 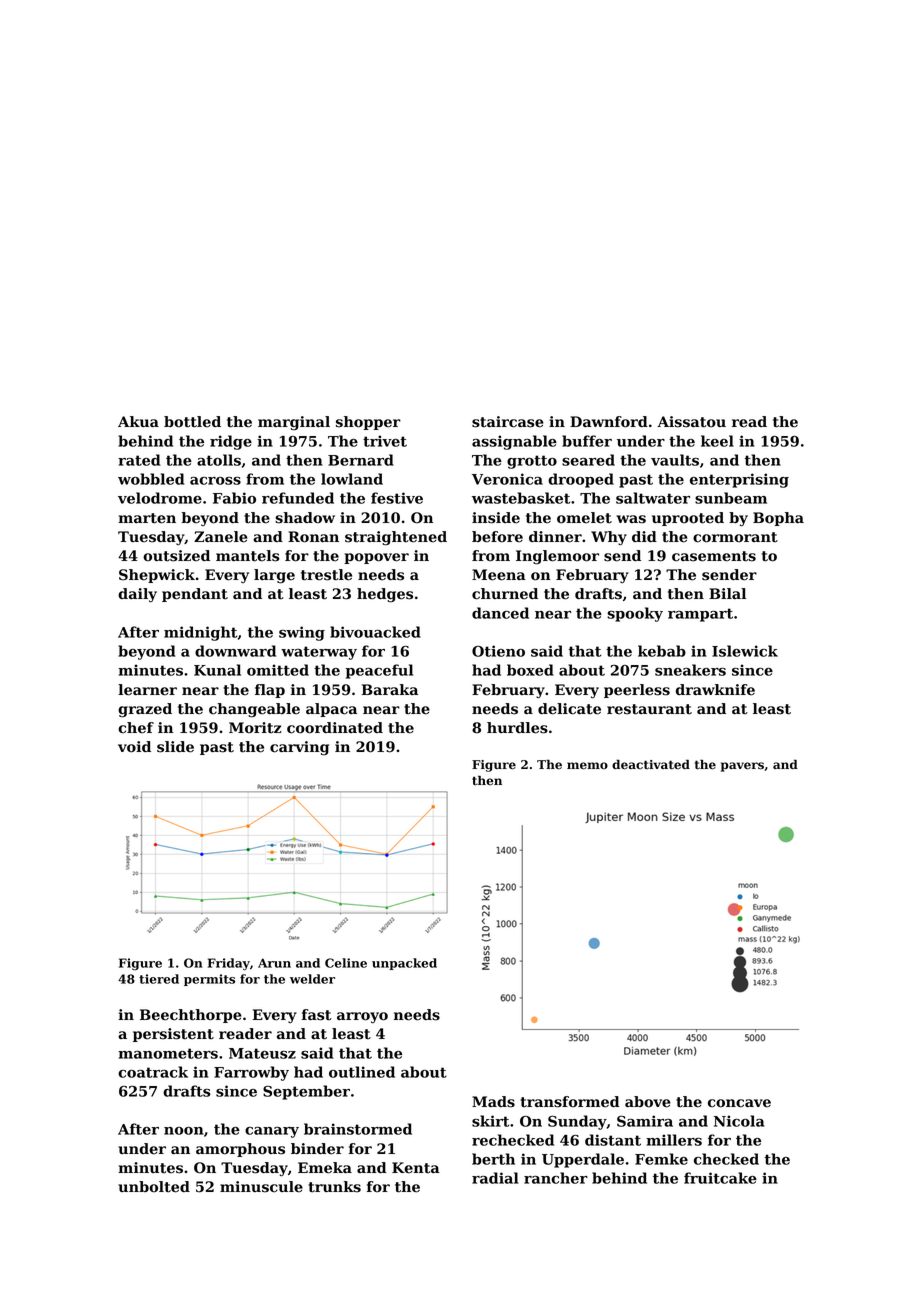 I want to click on above, so click(x=648, y=1102).
